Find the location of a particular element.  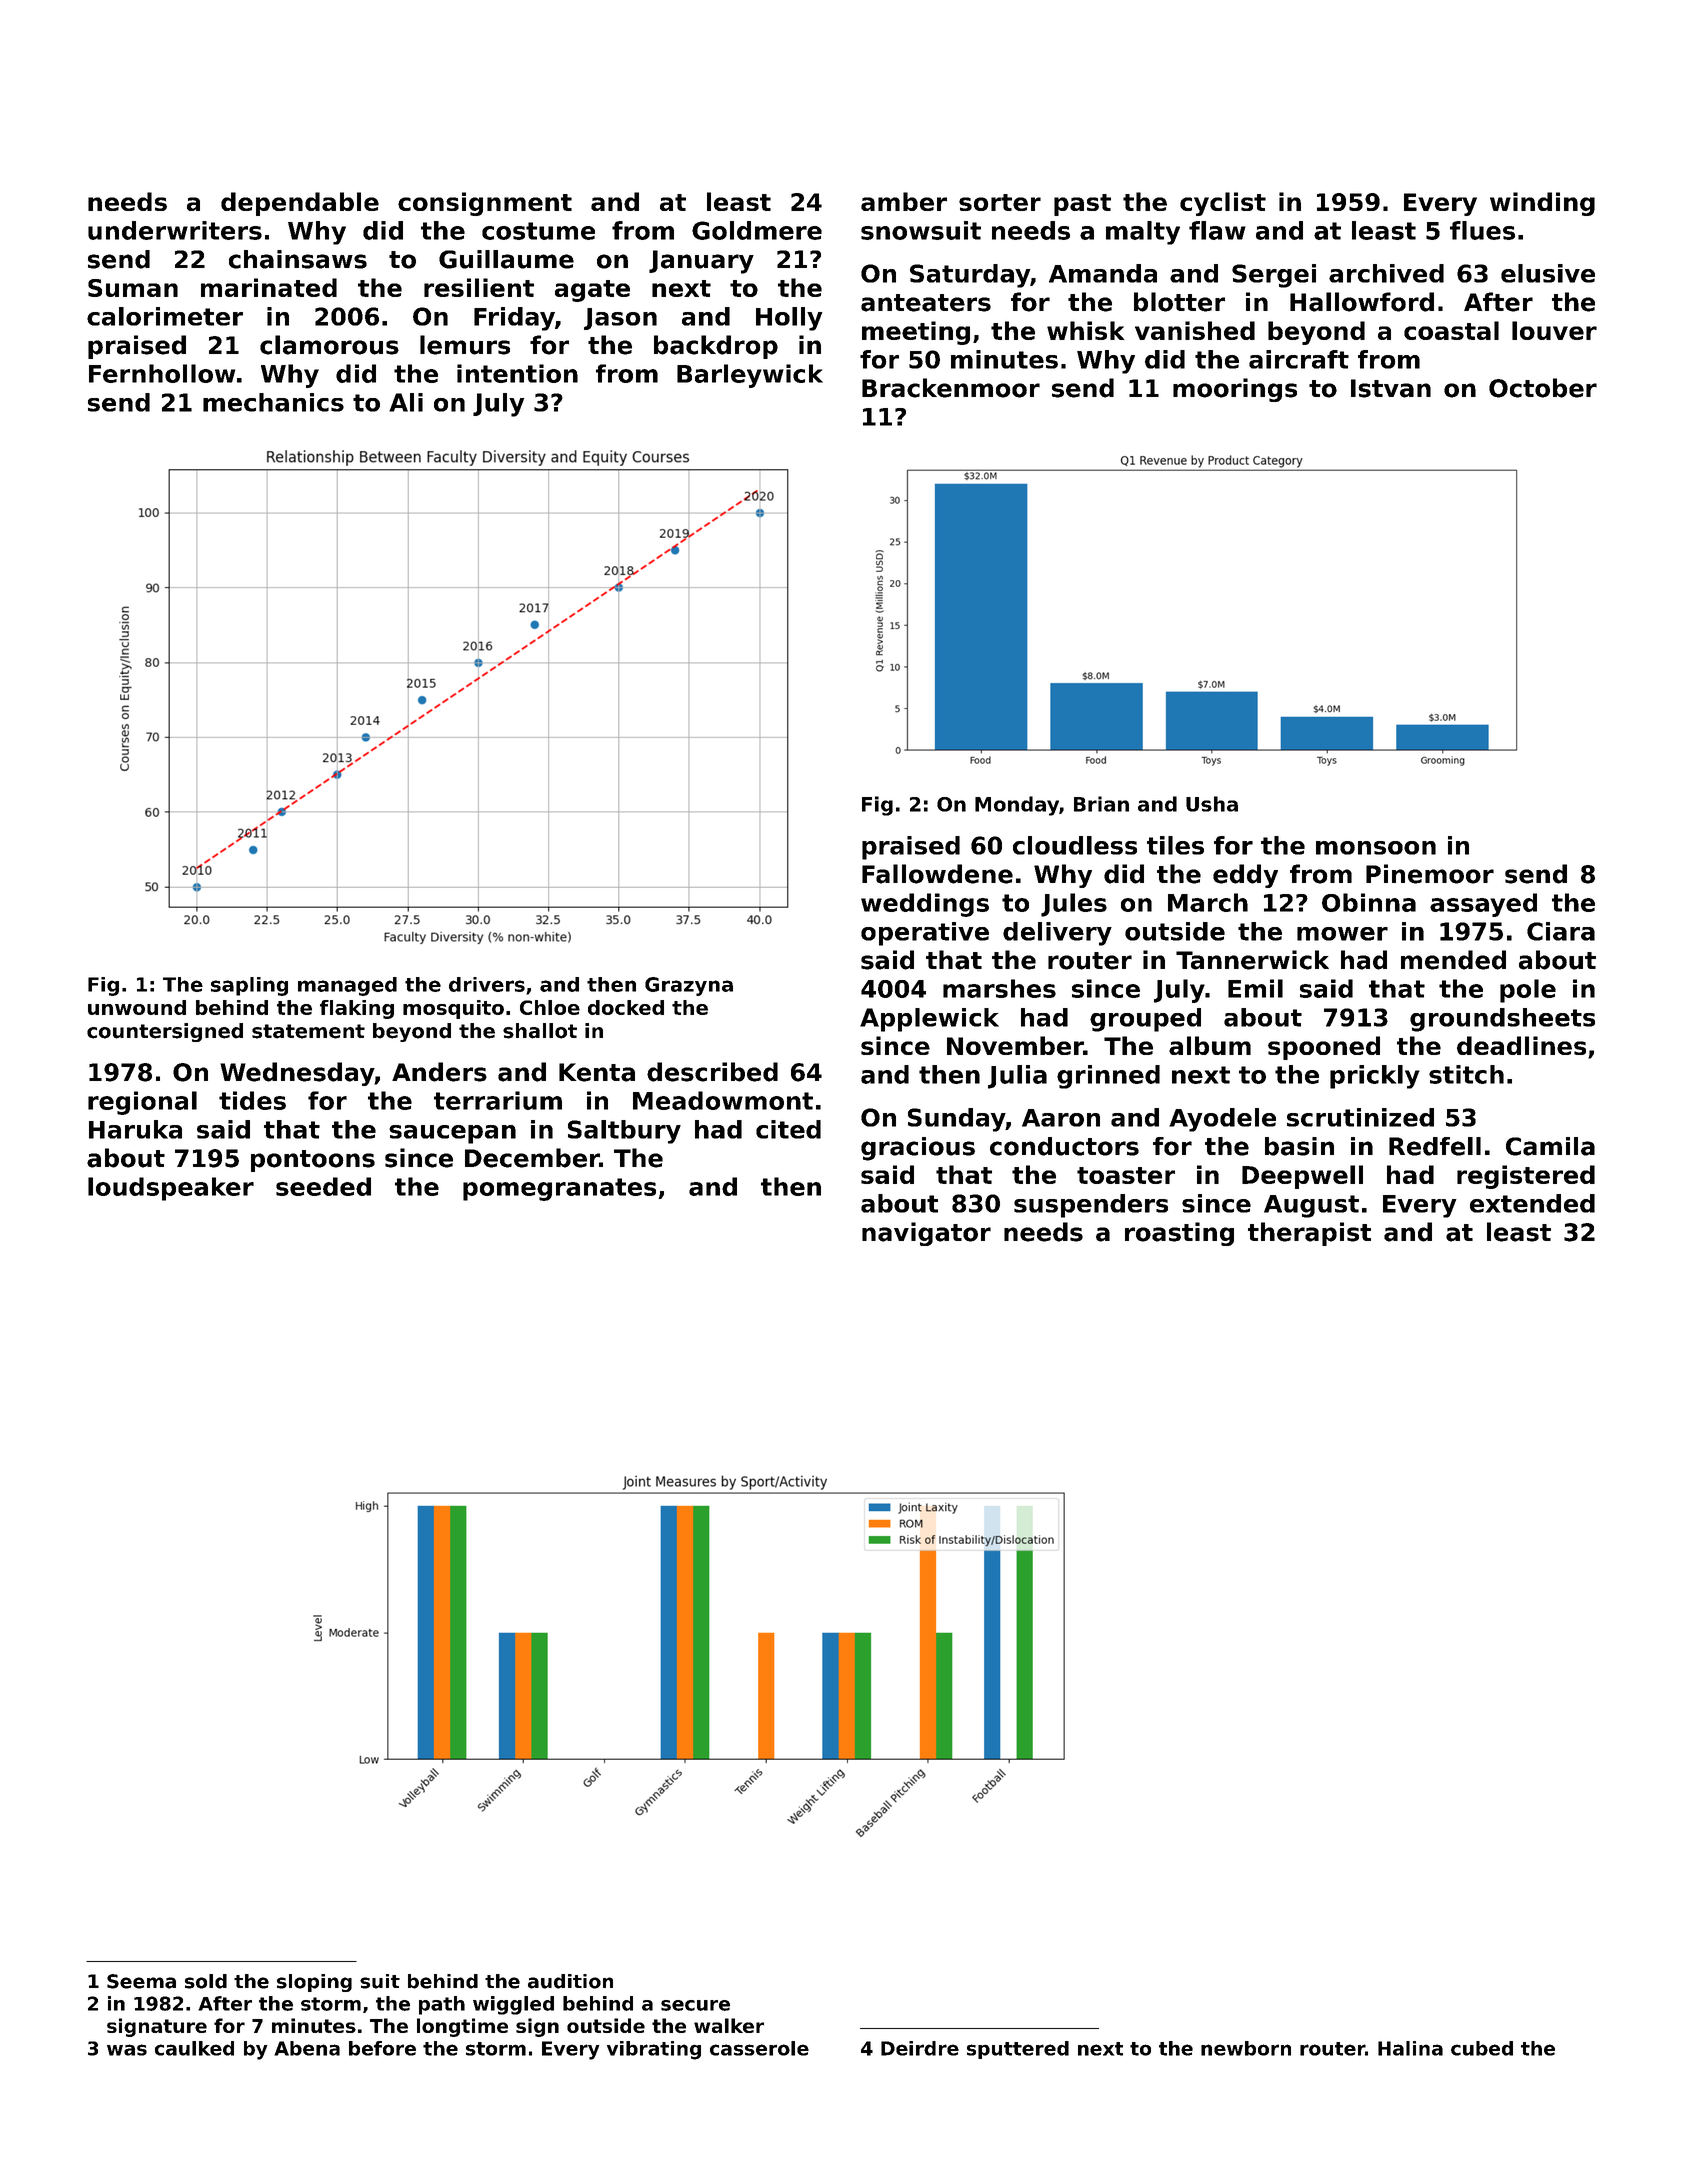

amber is located at coordinates (904, 201).
